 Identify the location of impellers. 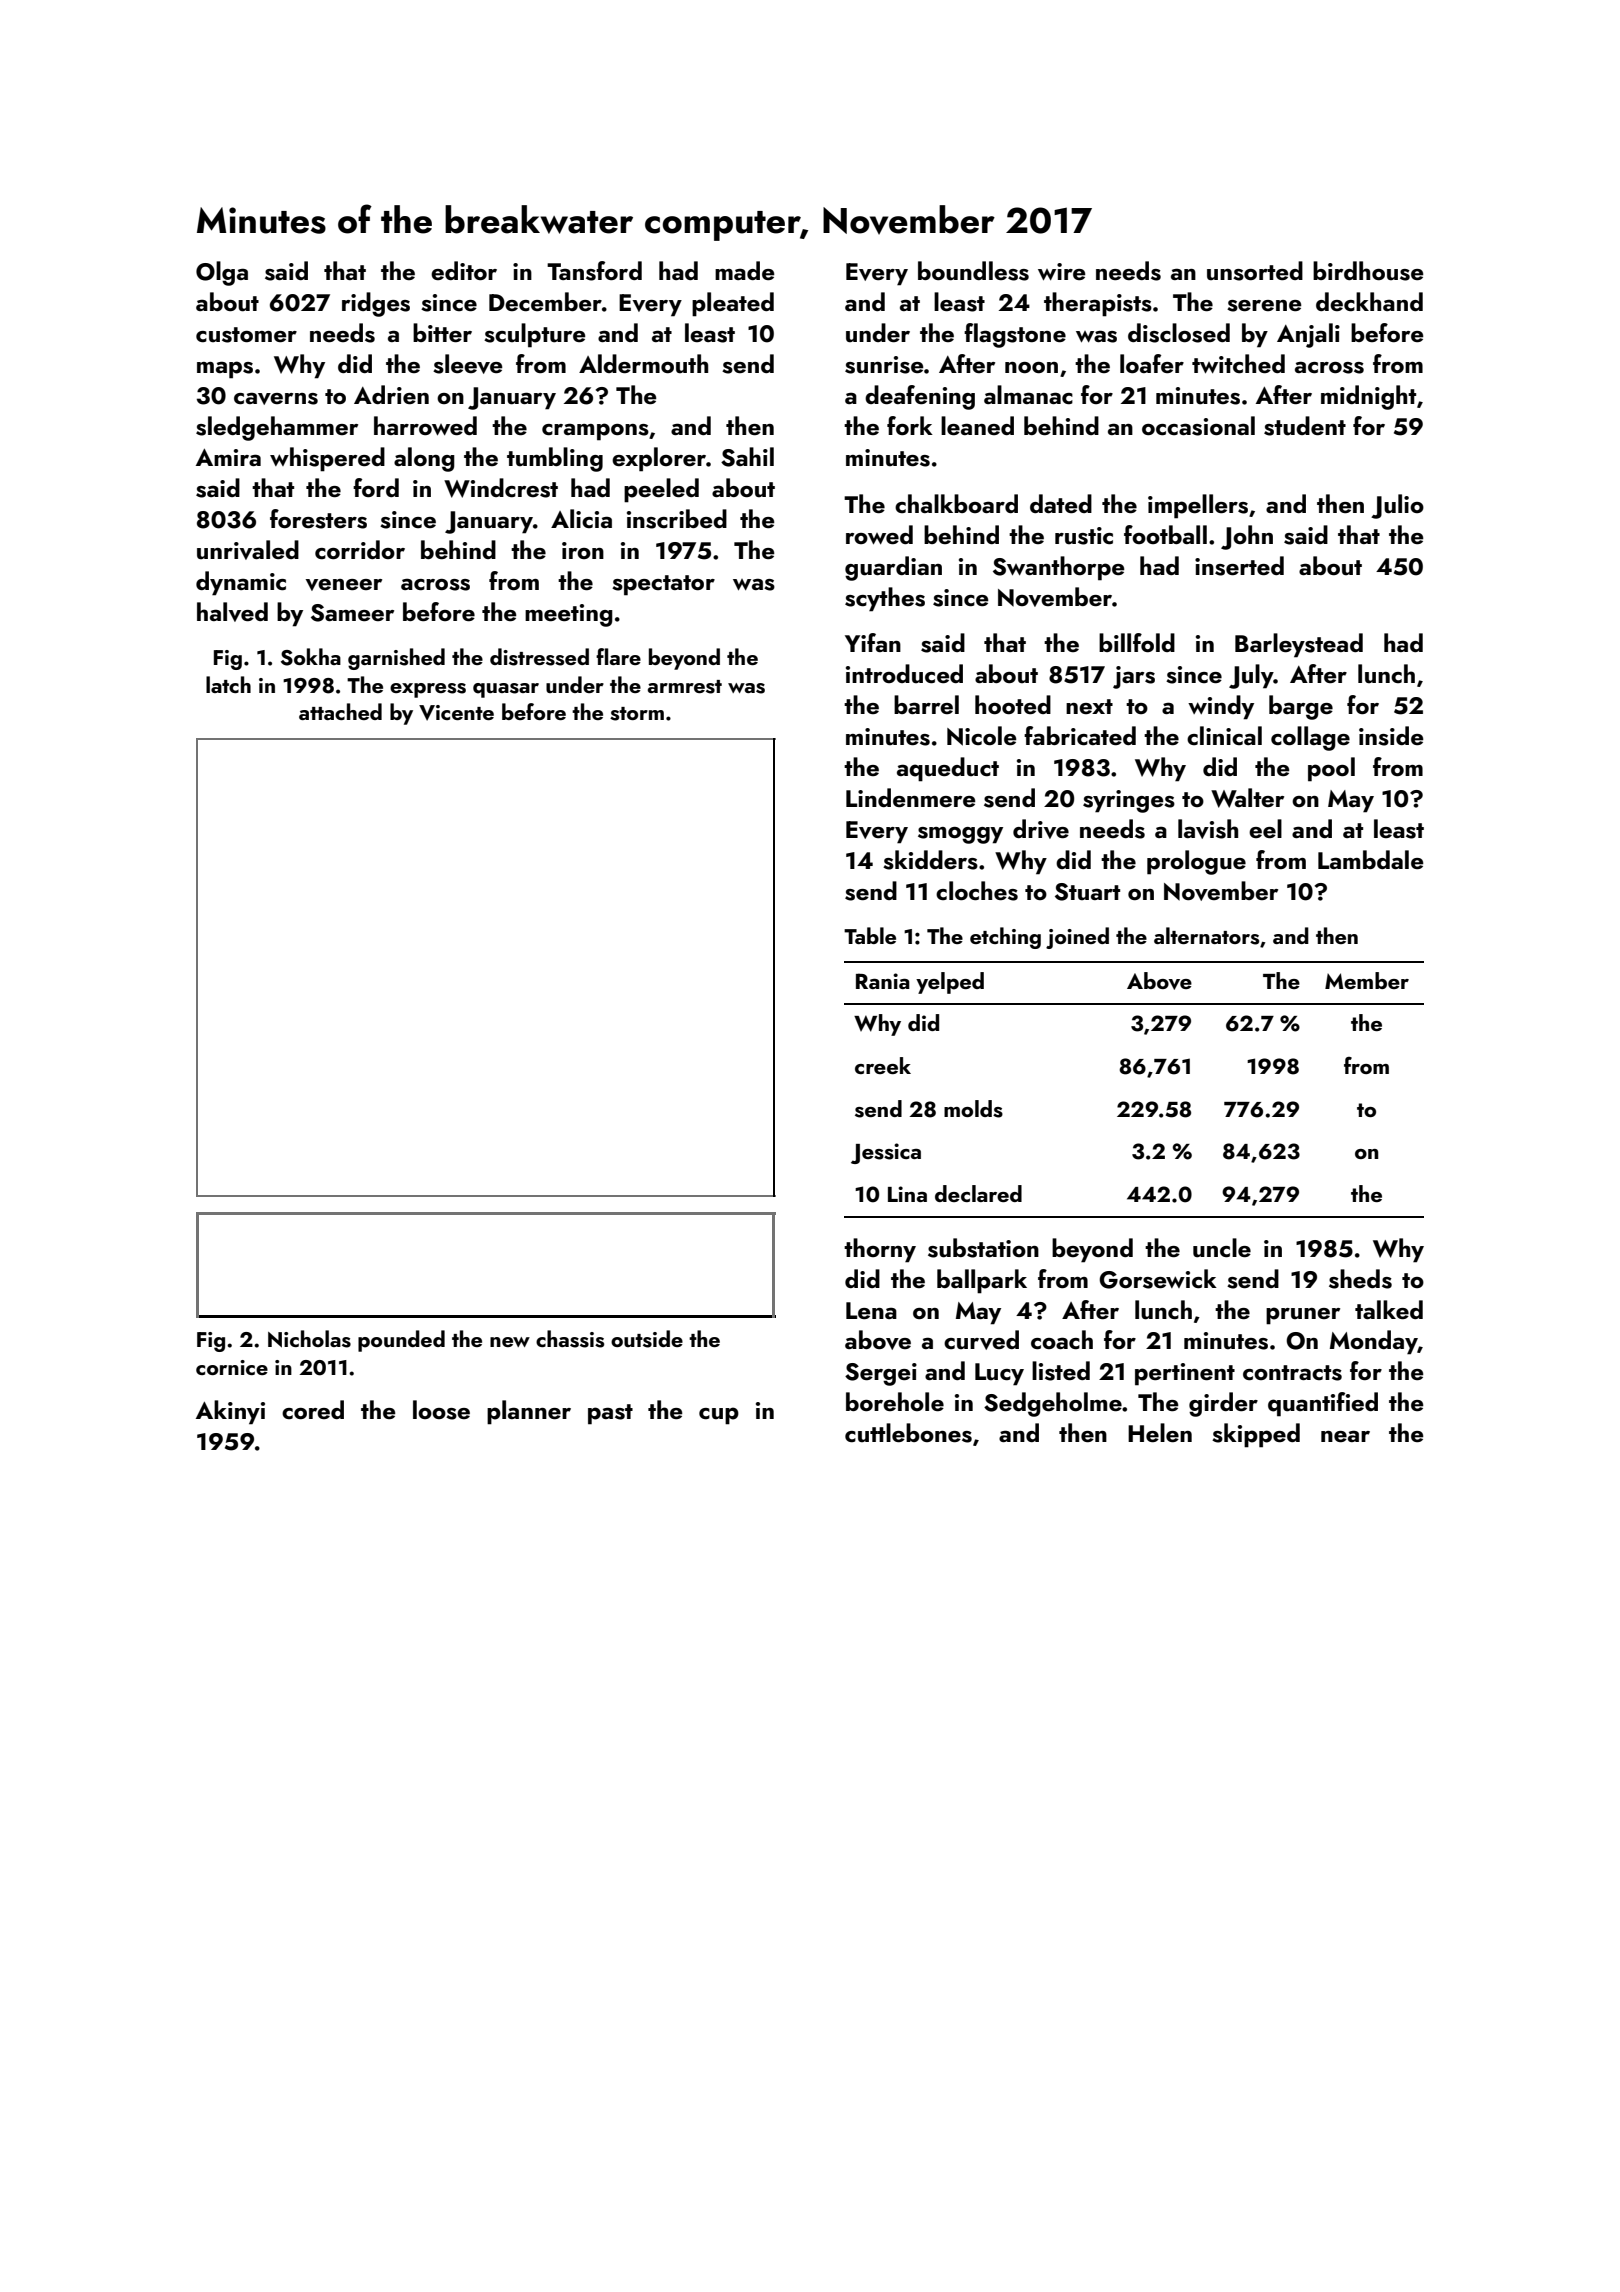
(1198, 506).
